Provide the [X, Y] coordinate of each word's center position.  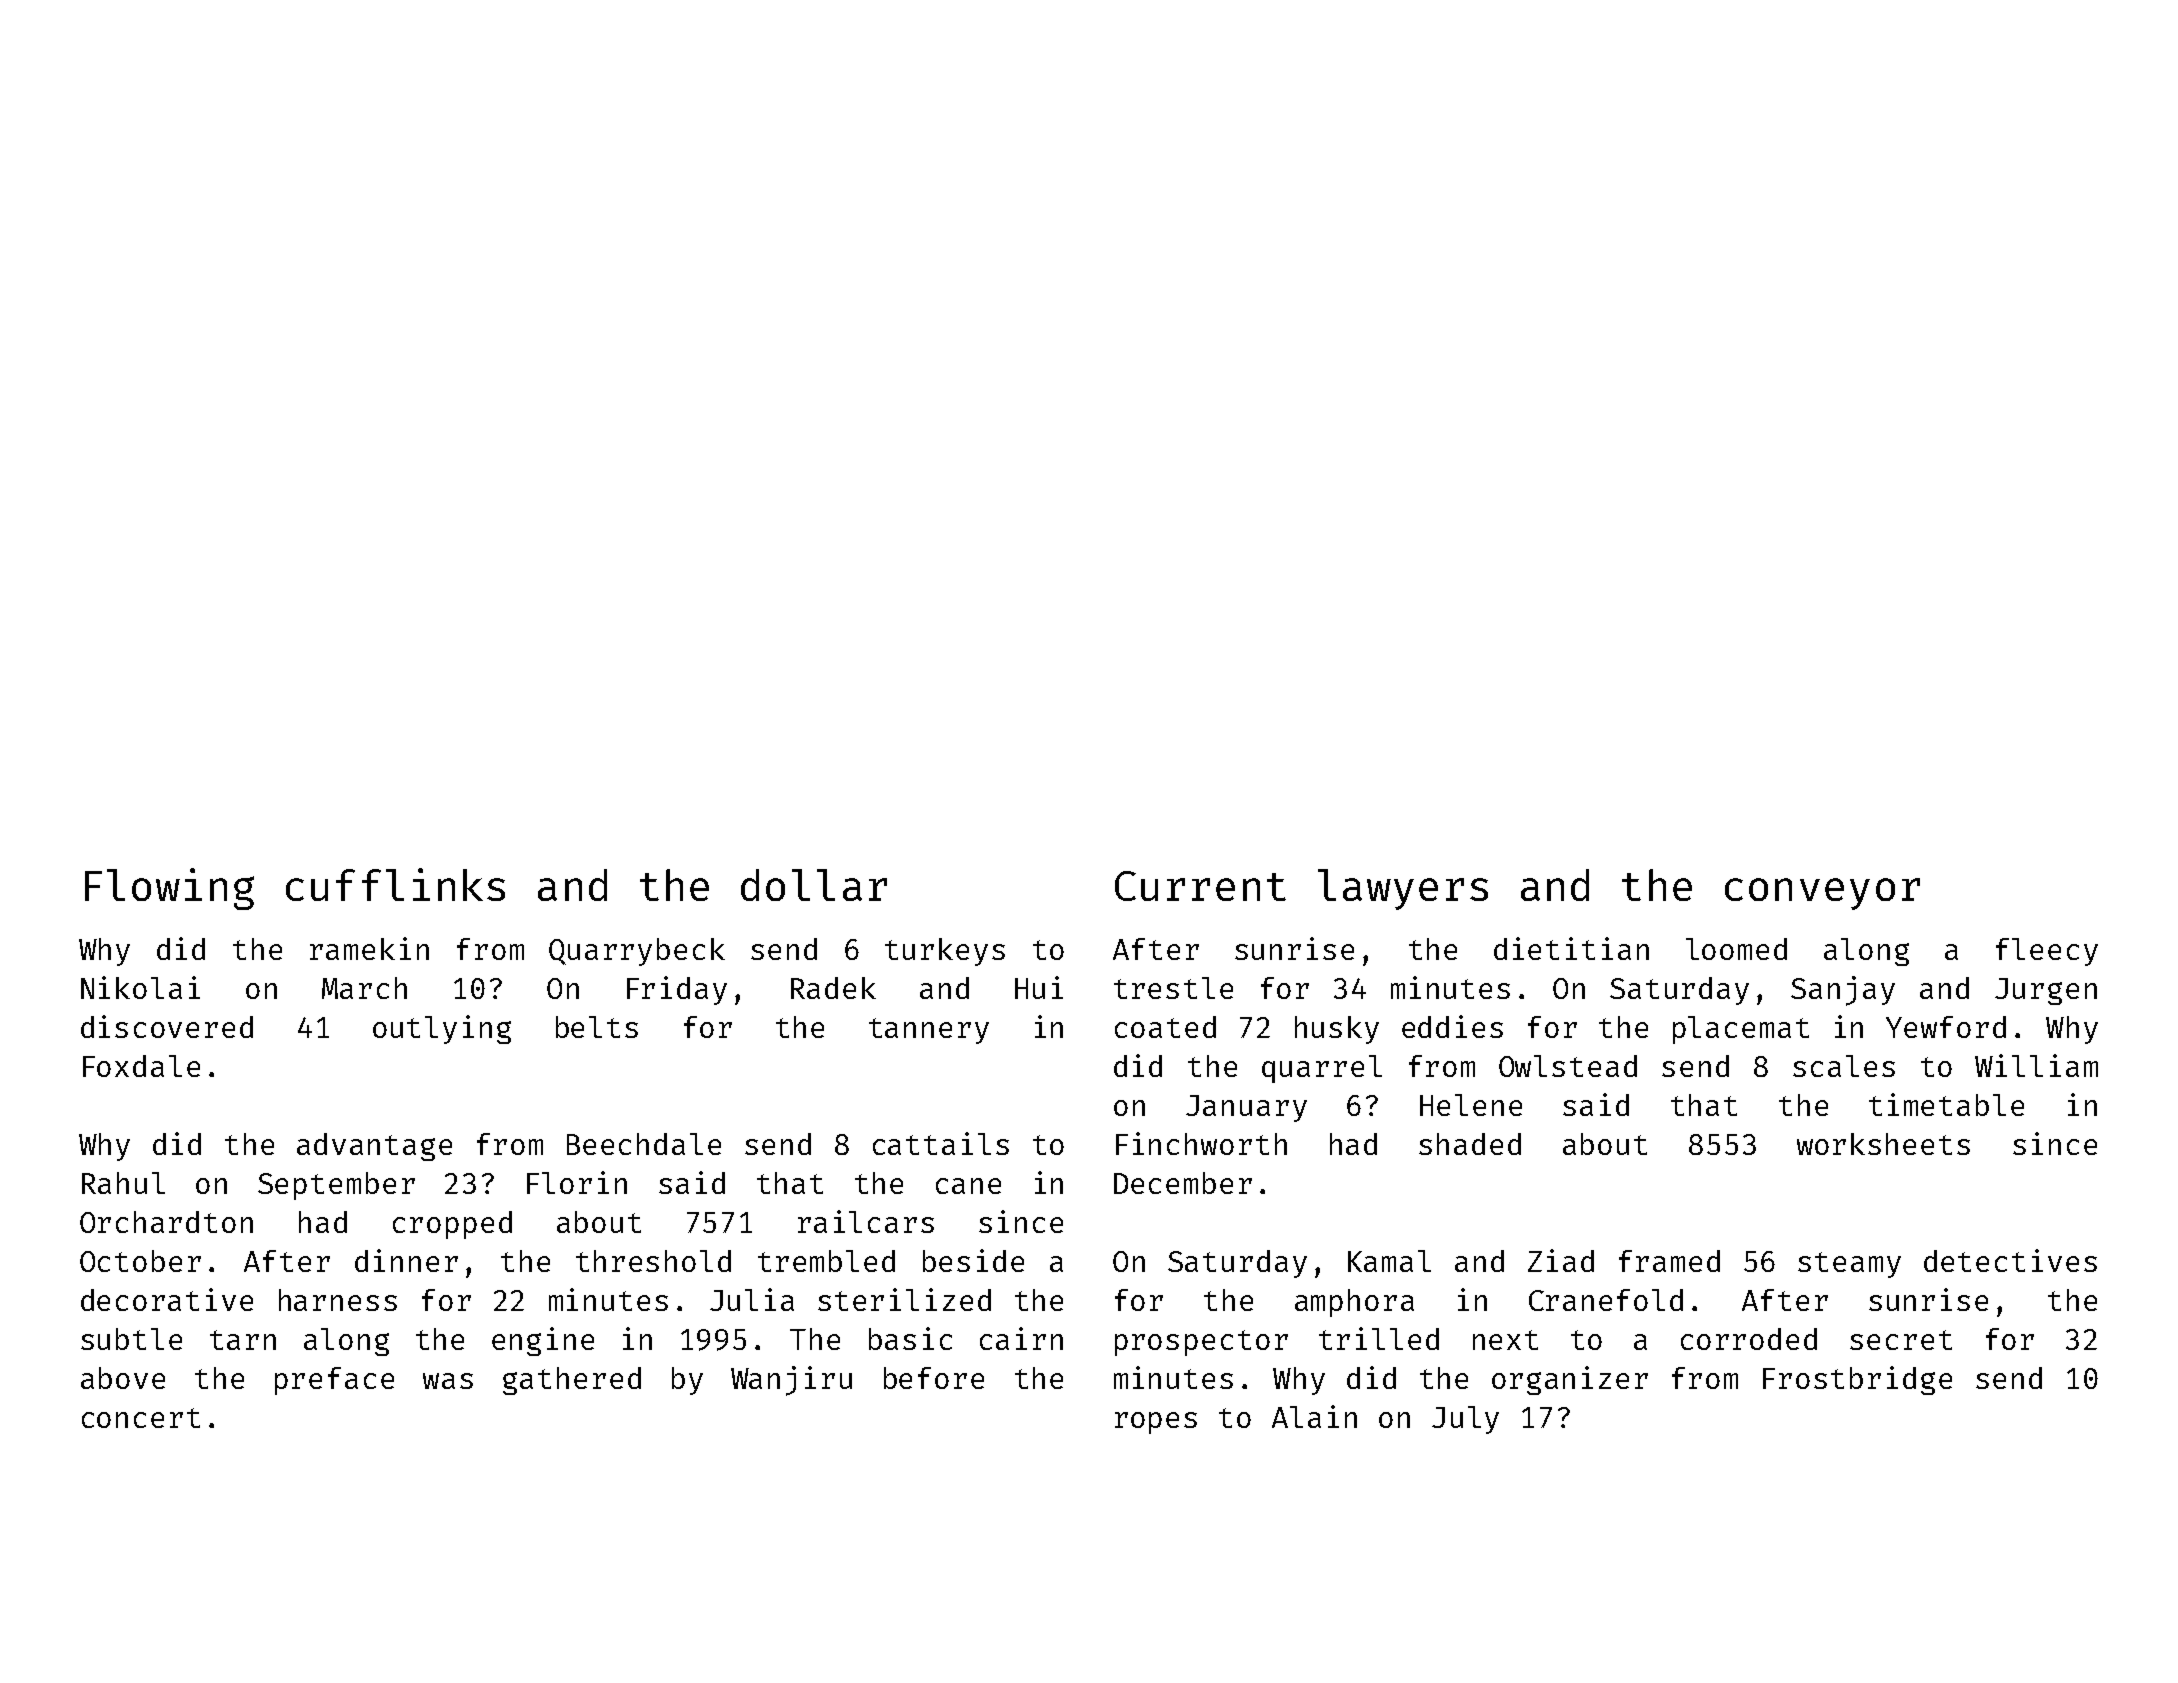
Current [1200, 886]
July [1465, 1420]
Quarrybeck [637, 952]
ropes [1156, 1423]
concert [141, 1418]
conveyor [1822, 894]
